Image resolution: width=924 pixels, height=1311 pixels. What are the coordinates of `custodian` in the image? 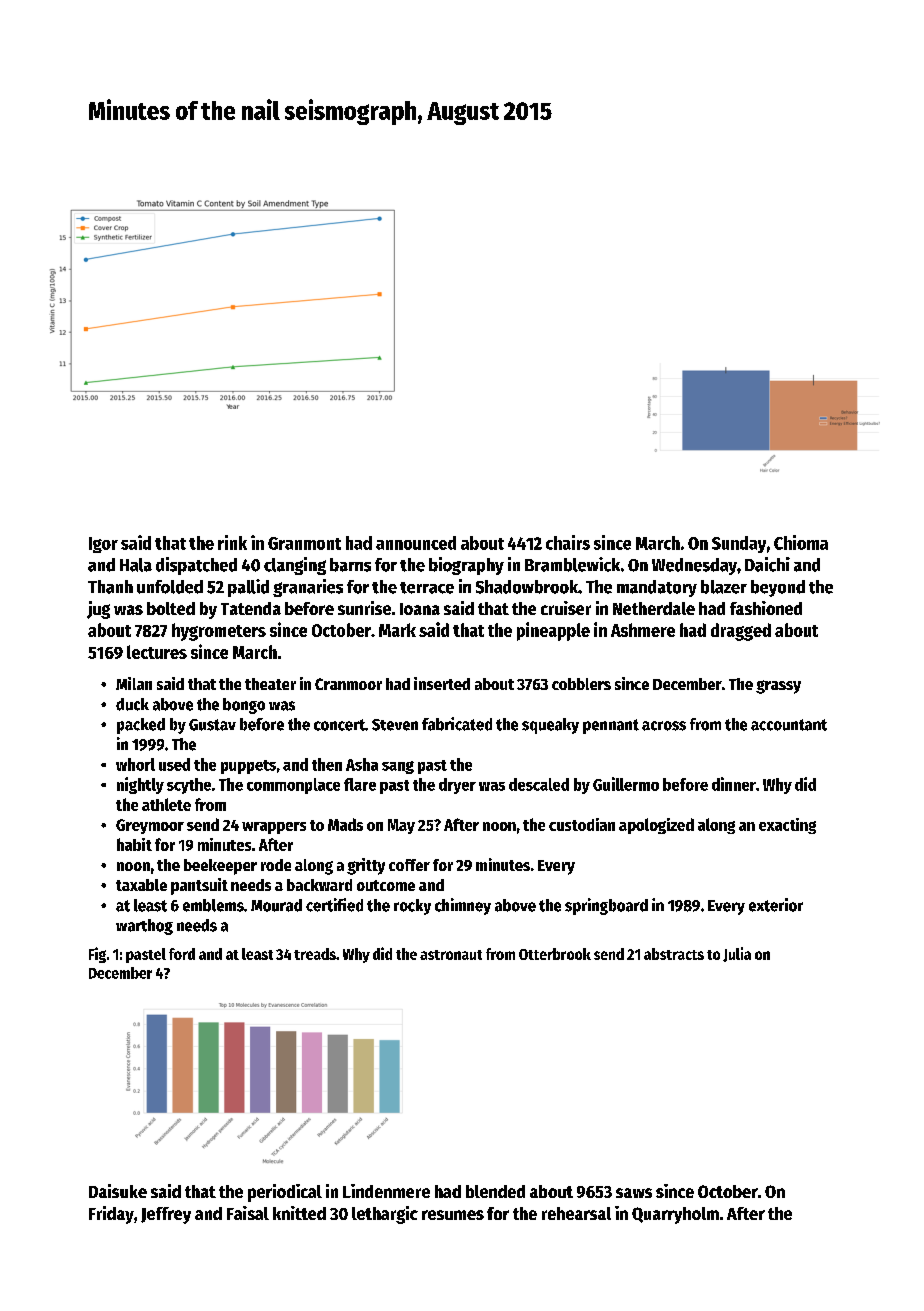 It's located at (582, 824).
